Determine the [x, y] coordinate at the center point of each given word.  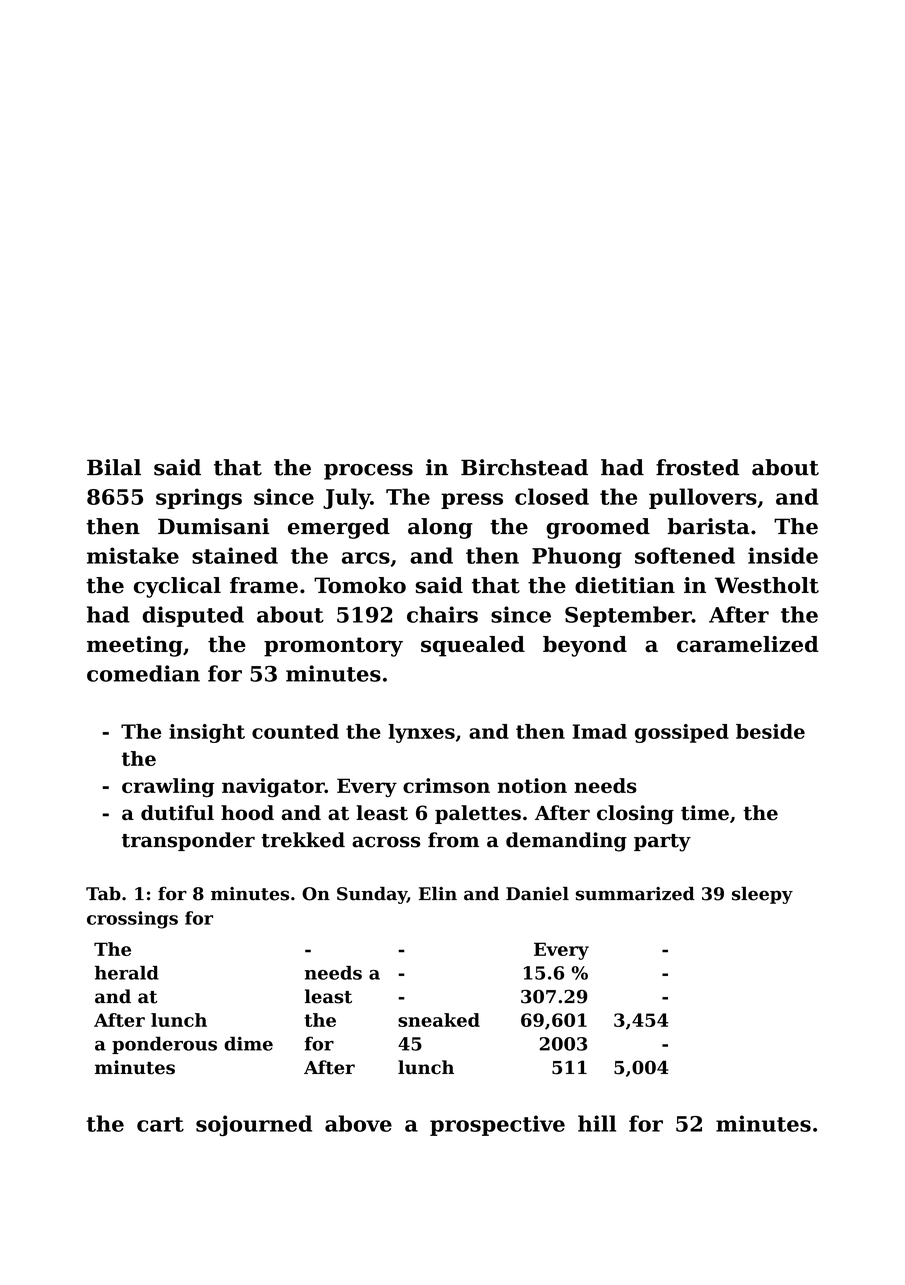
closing [635, 815]
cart [160, 1124]
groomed [598, 528]
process [368, 472]
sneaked [439, 1020]
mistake [133, 555]
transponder [188, 841]
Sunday [372, 895]
